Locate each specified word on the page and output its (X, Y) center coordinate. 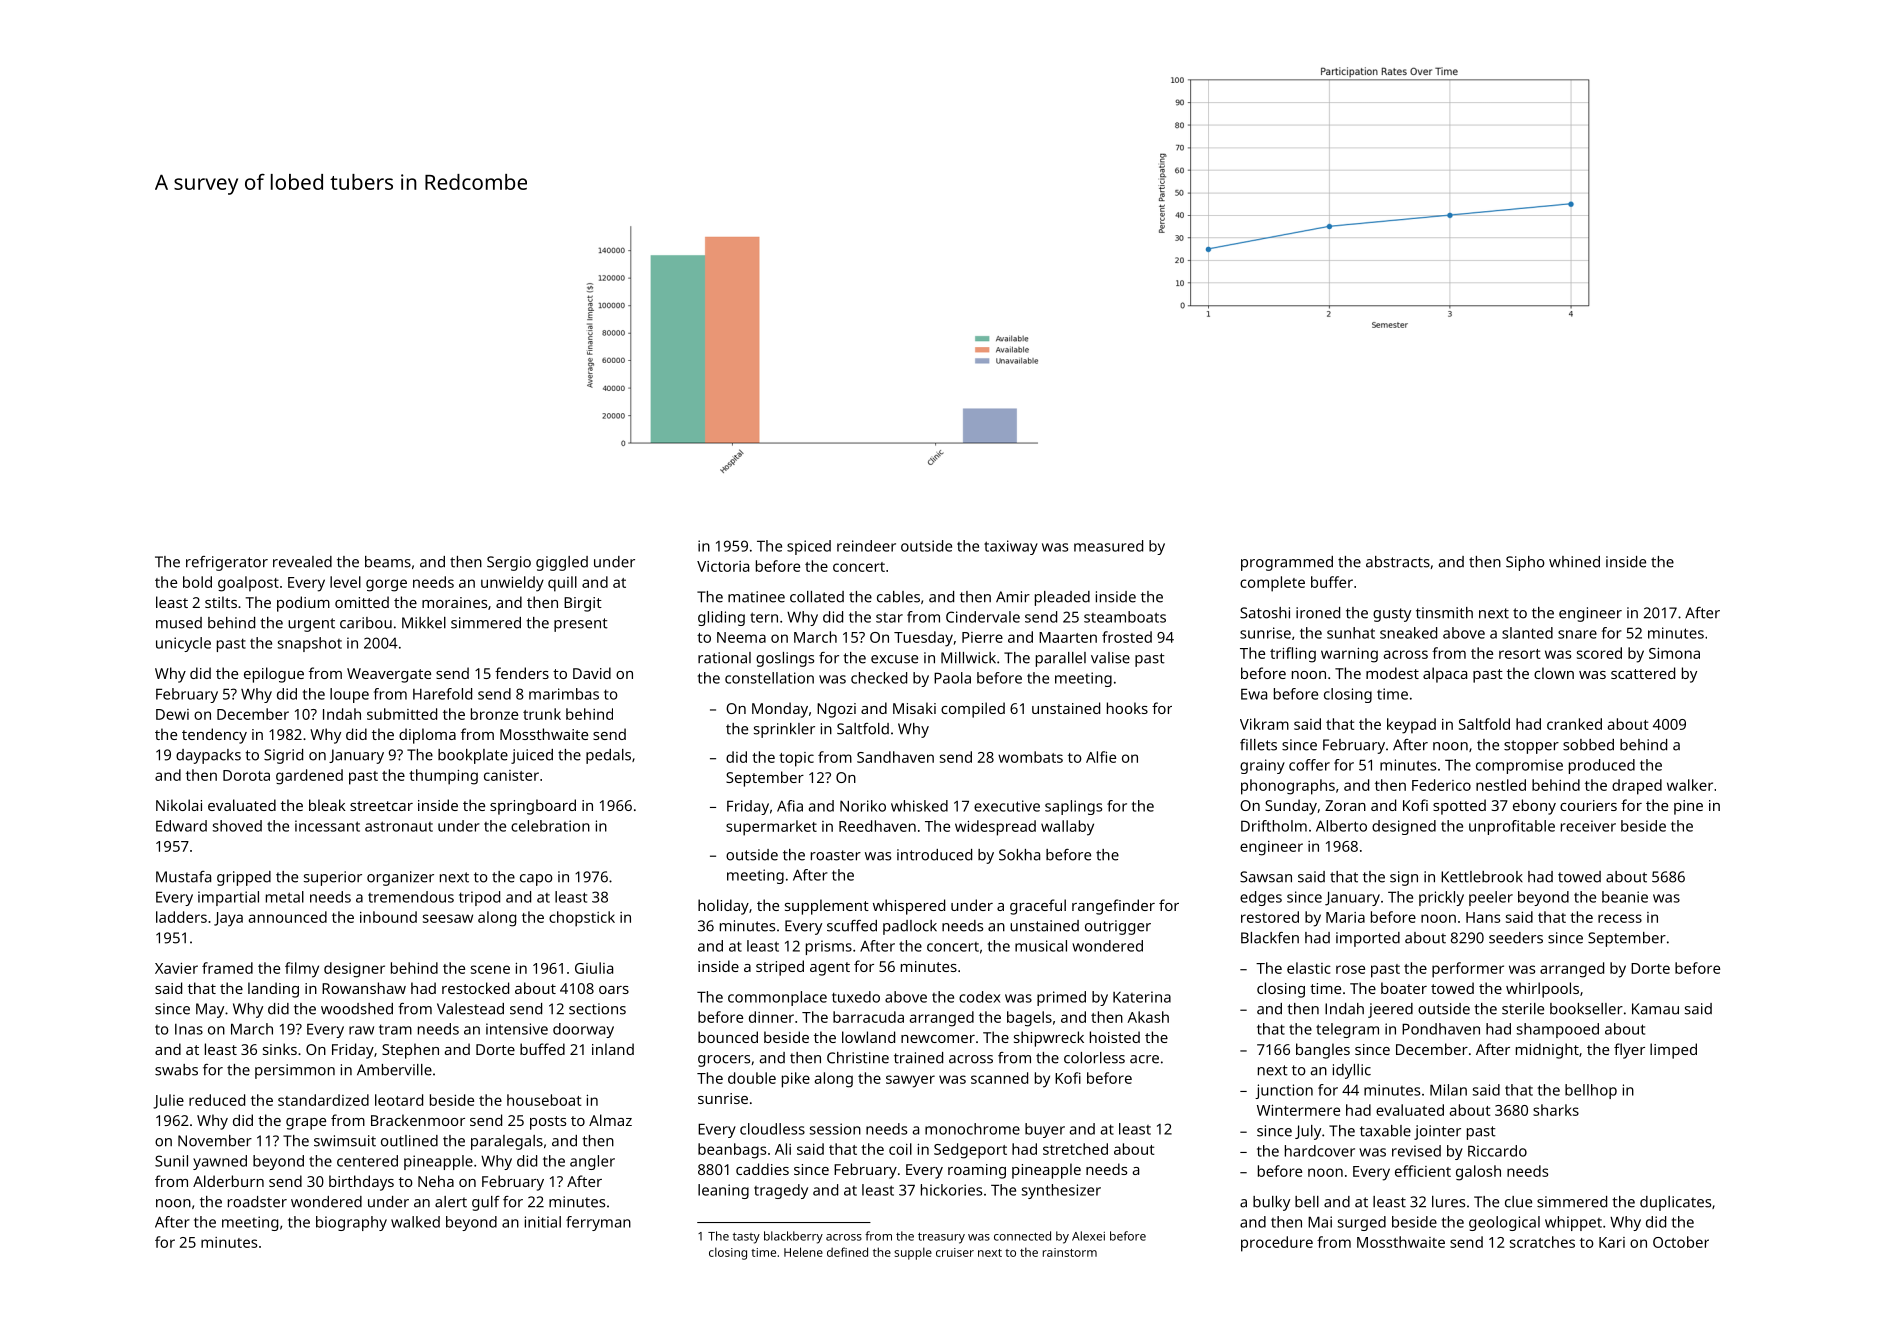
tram (395, 1029)
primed (1061, 998)
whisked (919, 806)
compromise (1519, 766)
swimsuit (345, 1141)
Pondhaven (1441, 1029)
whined (1574, 562)
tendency (214, 736)
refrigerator (227, 563)
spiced (809, 547)
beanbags (732, 1151)
